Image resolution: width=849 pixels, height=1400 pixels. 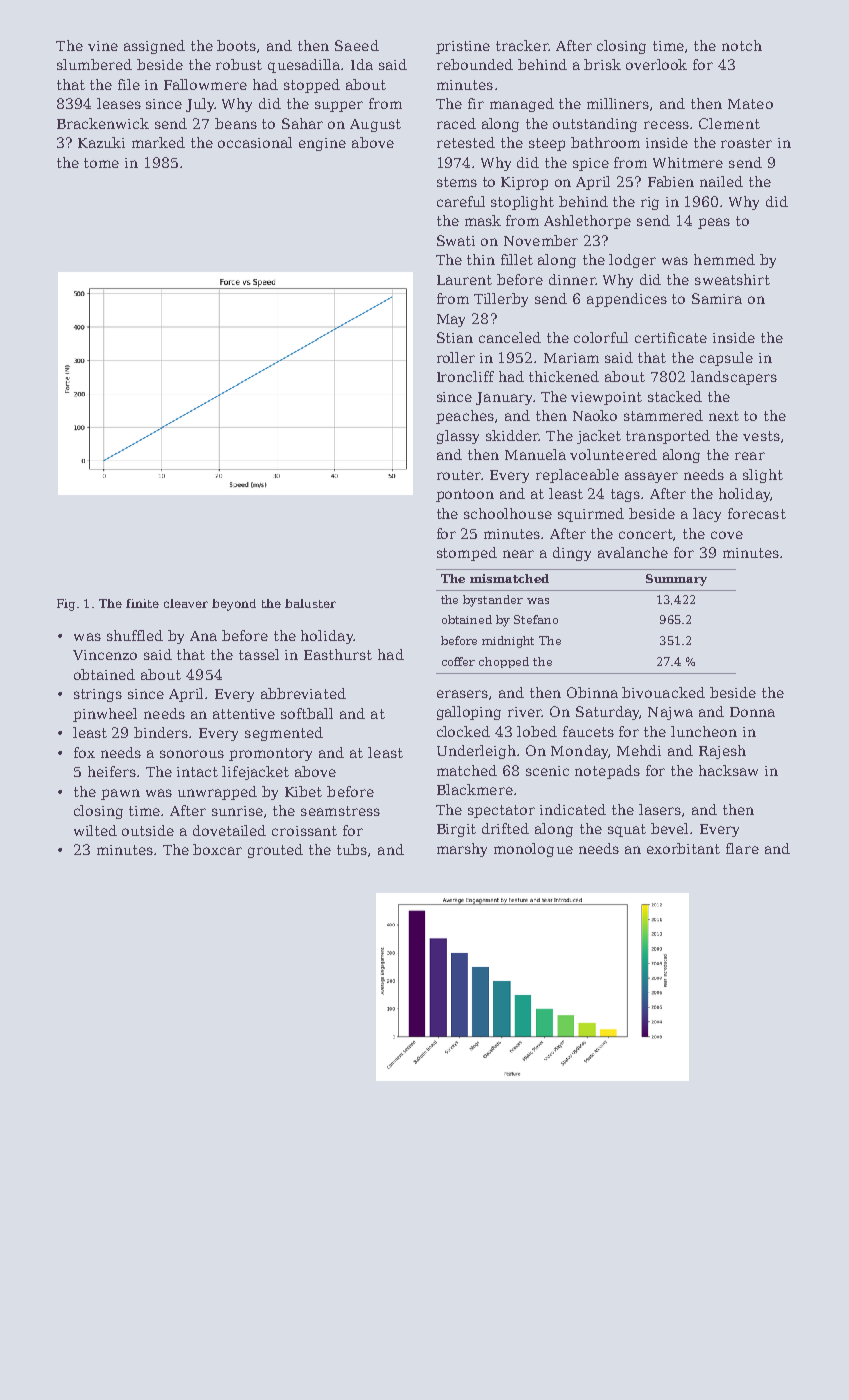 What do you see at coordinates (94, 64) in the screenshot?
I see `slumbered` at bounding box center [94, 64].
